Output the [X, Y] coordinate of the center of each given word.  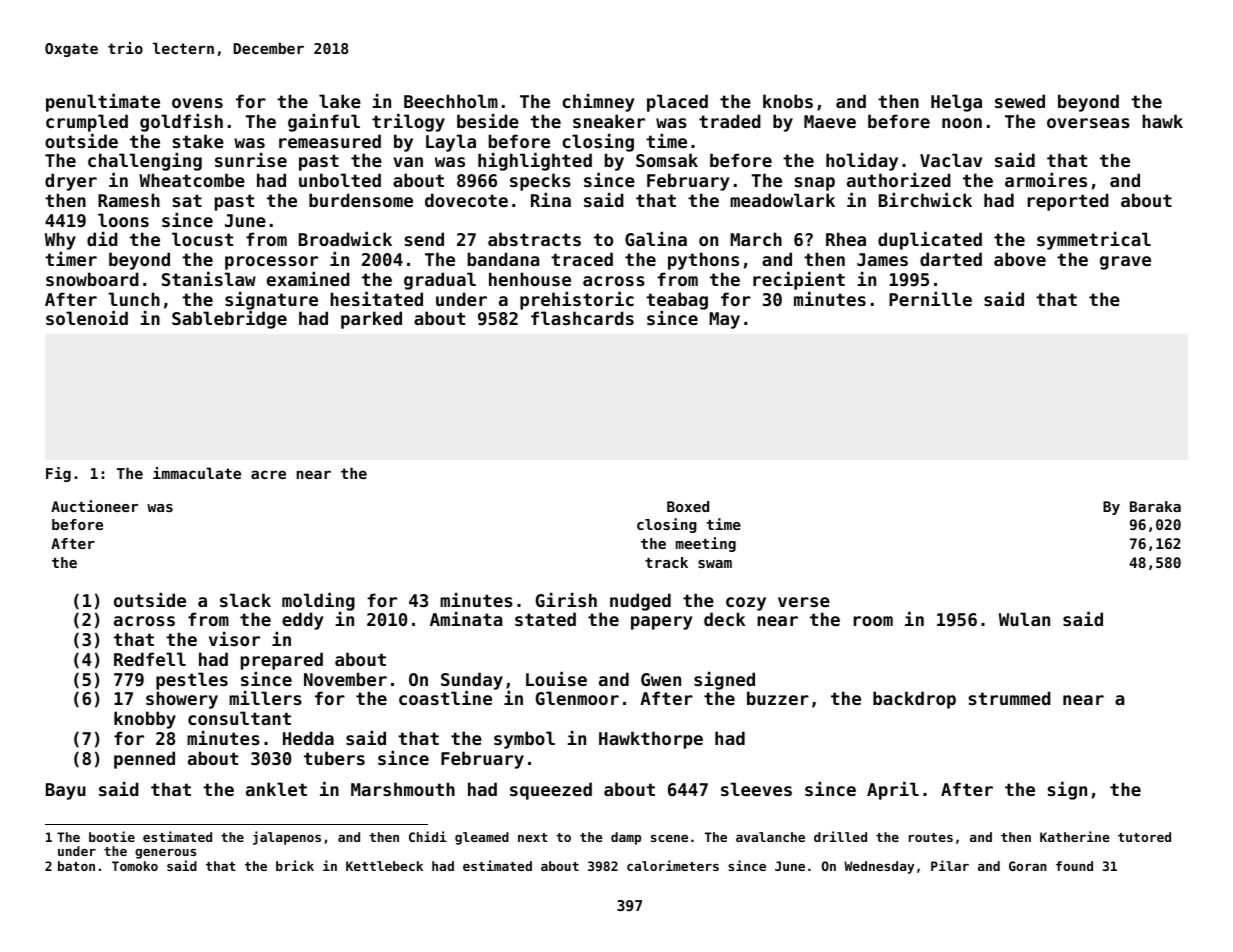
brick [295, 865]
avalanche [770, 837]
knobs [788, 101]
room [873, 621]
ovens [197, 103]
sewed [1020, 101]
